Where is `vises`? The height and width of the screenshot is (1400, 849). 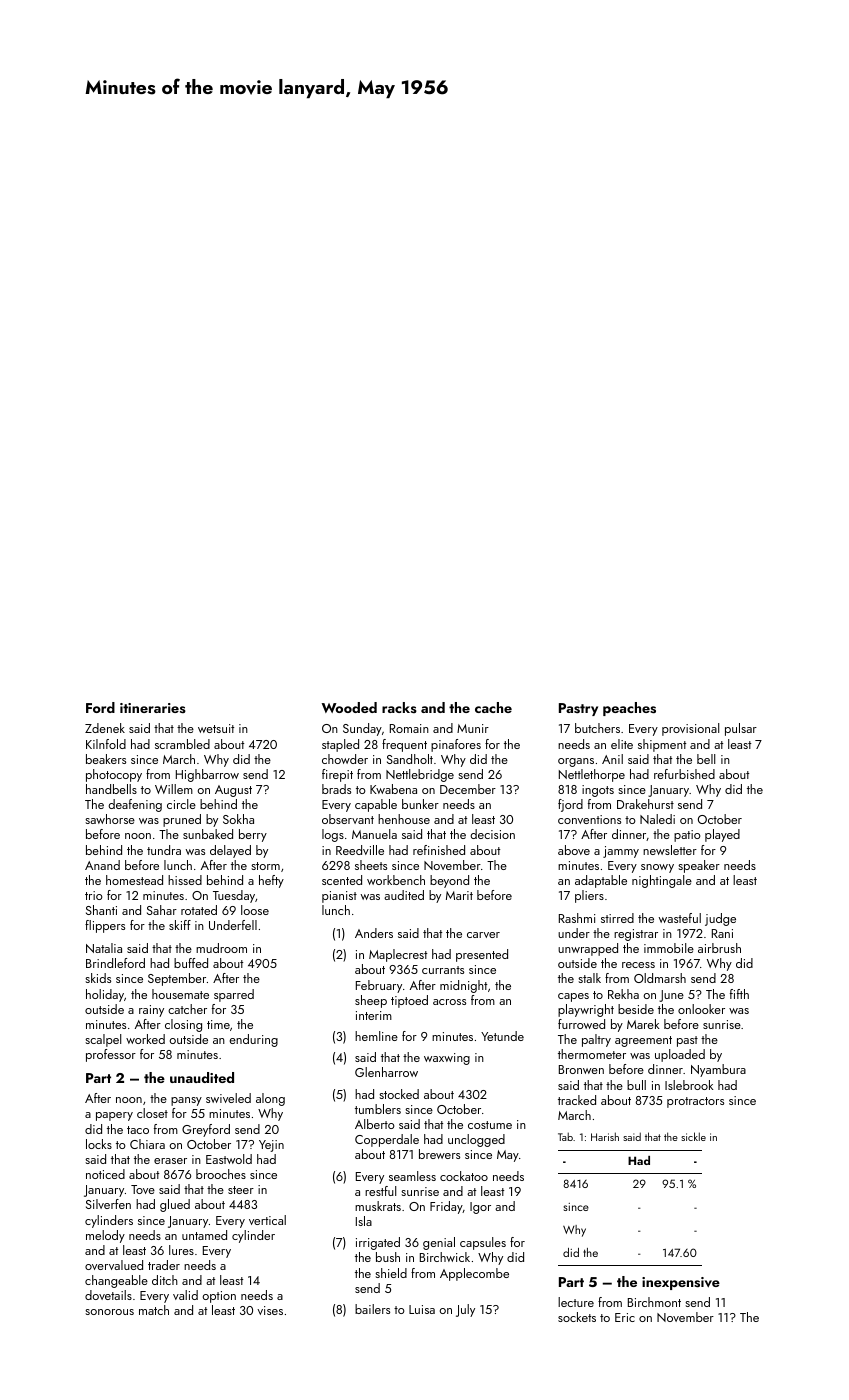 vises is located at coordinates (270, 1310).
